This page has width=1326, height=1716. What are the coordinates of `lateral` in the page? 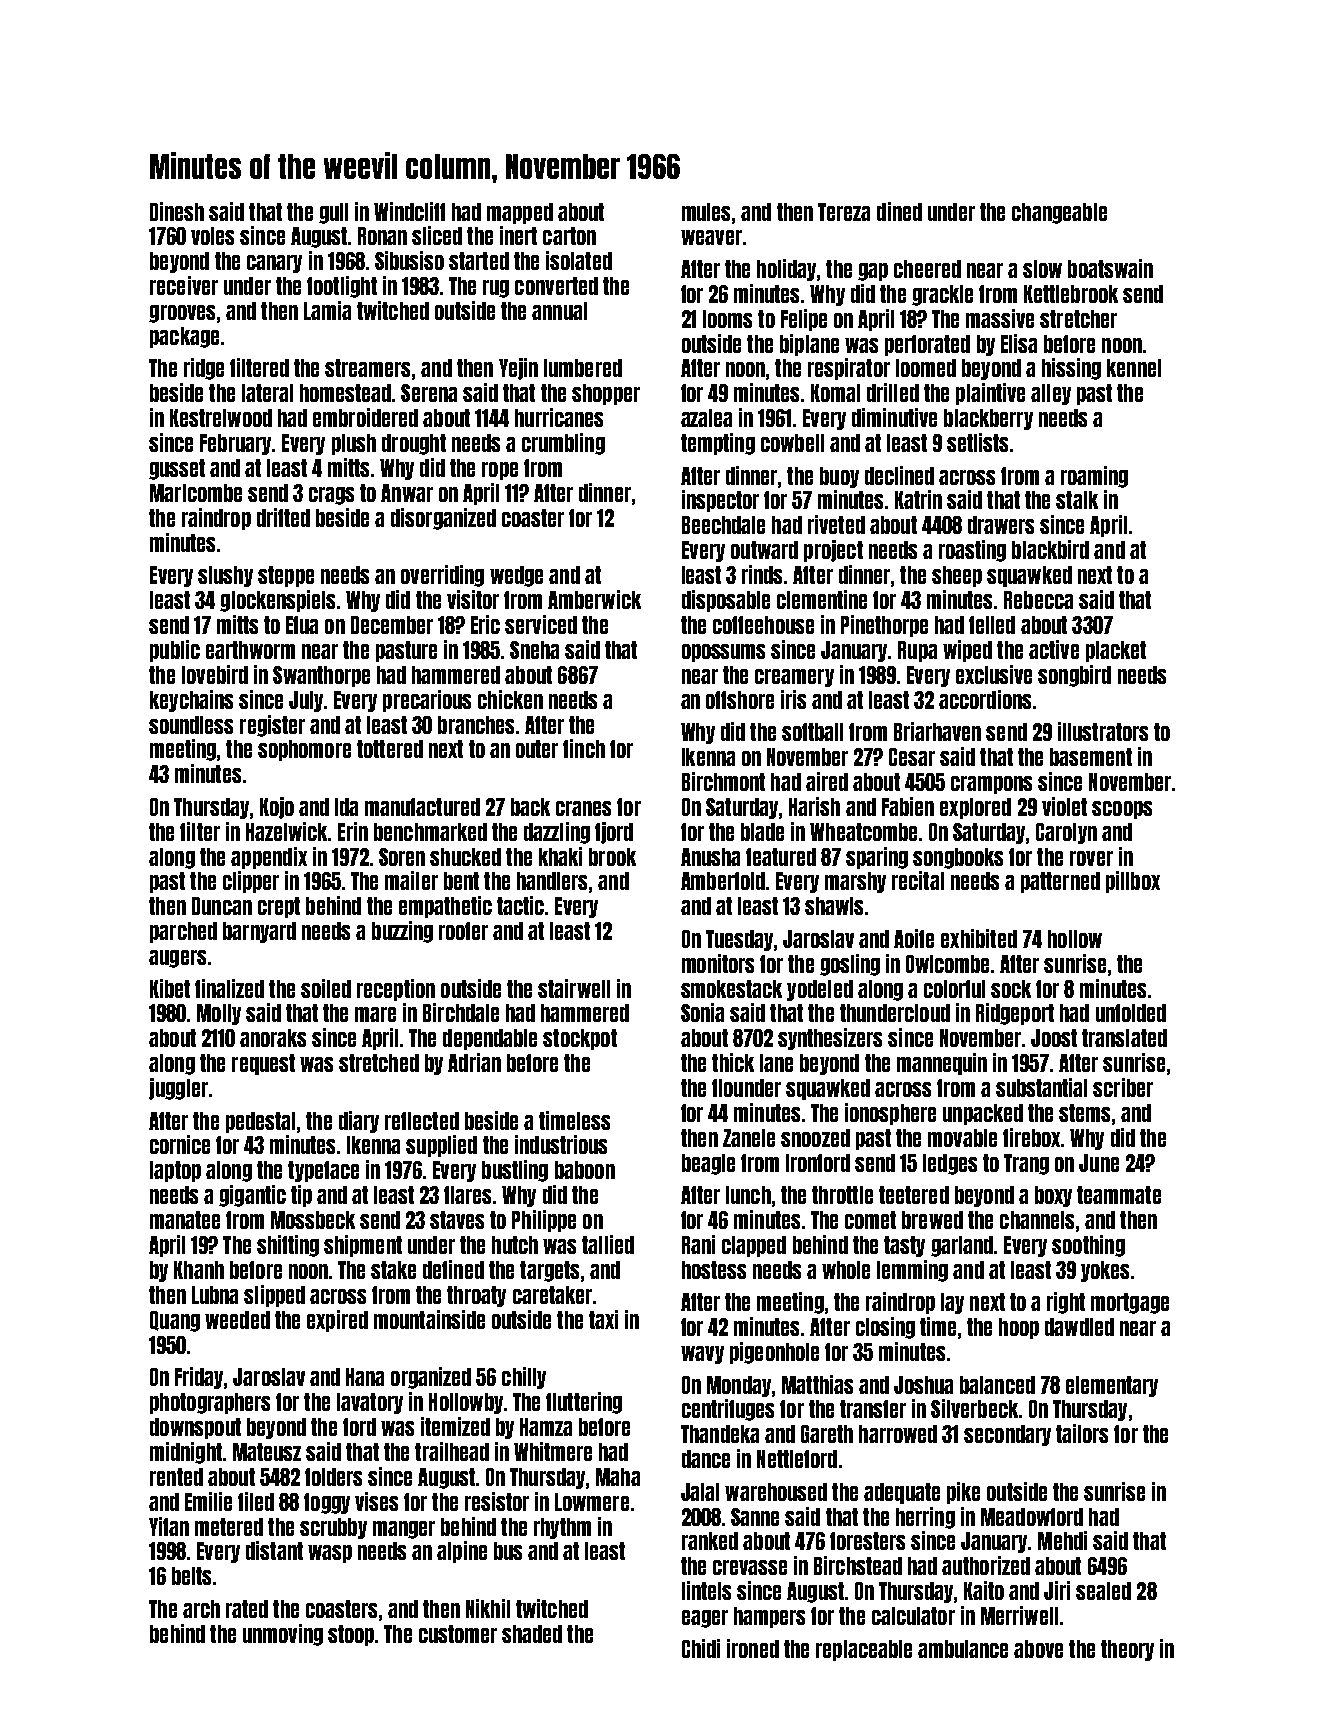 It's located at (267, 393).
